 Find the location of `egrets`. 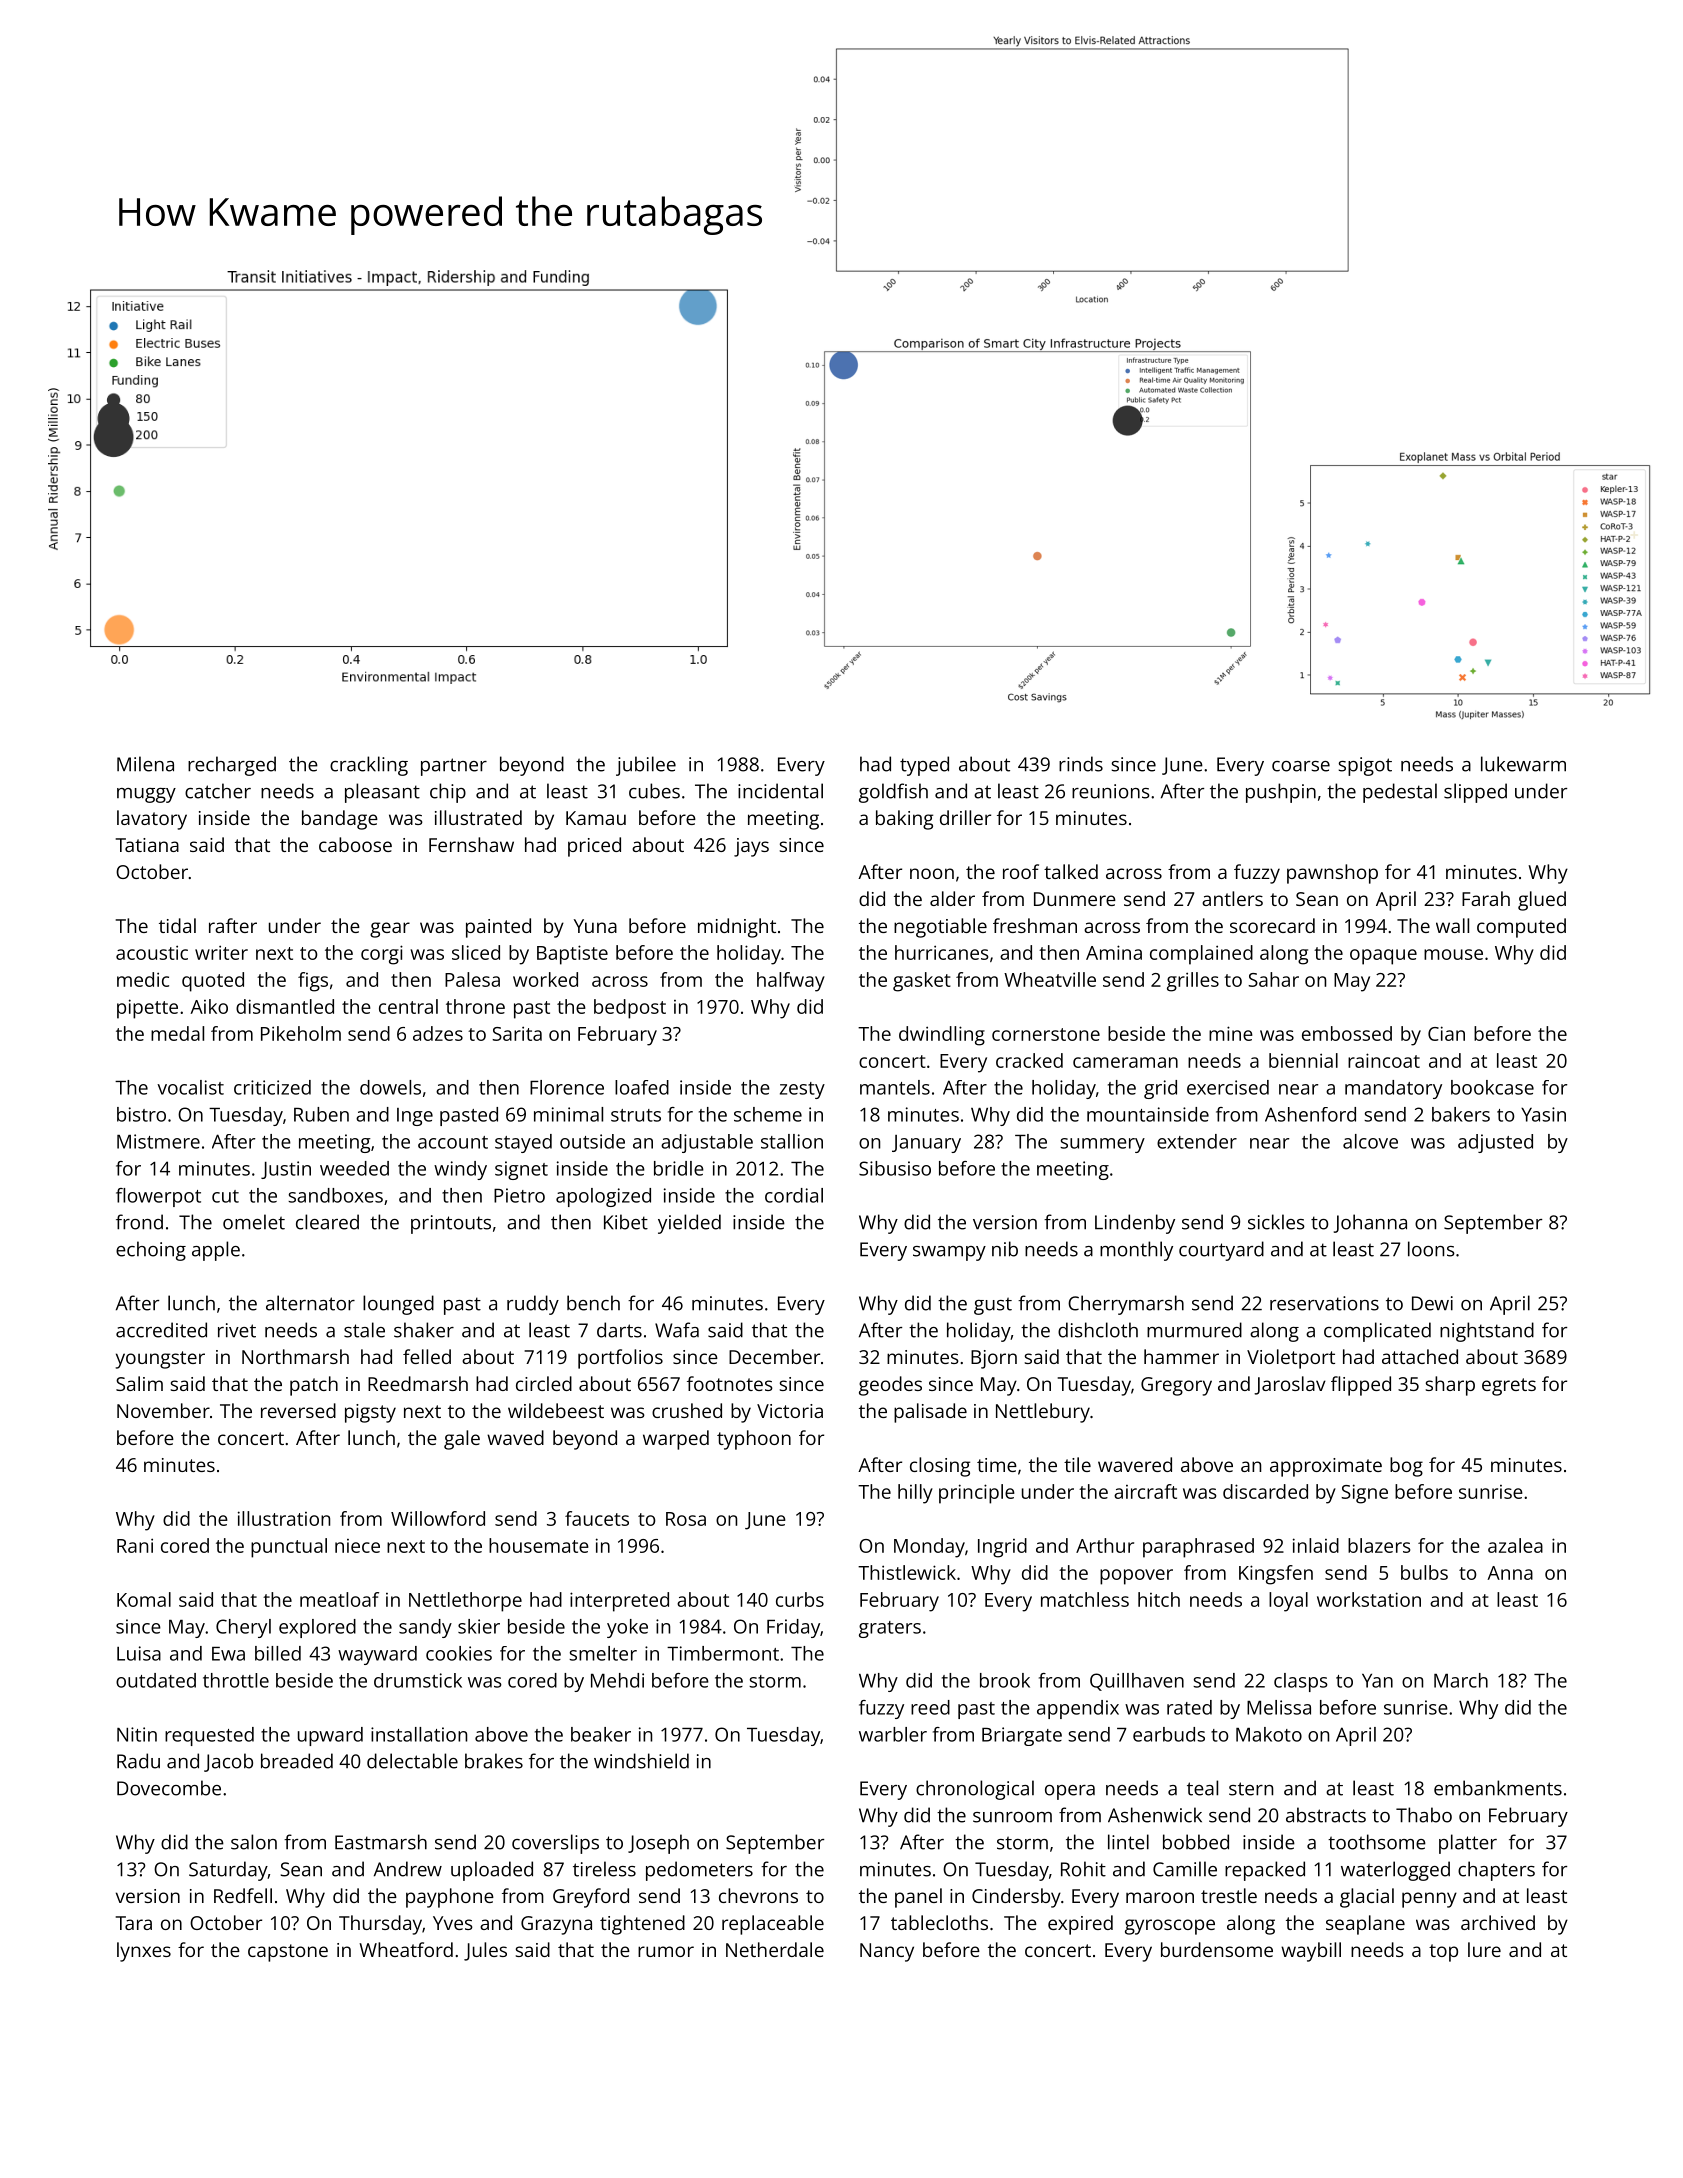

egrets is located at coordinates (1509, 1387).
